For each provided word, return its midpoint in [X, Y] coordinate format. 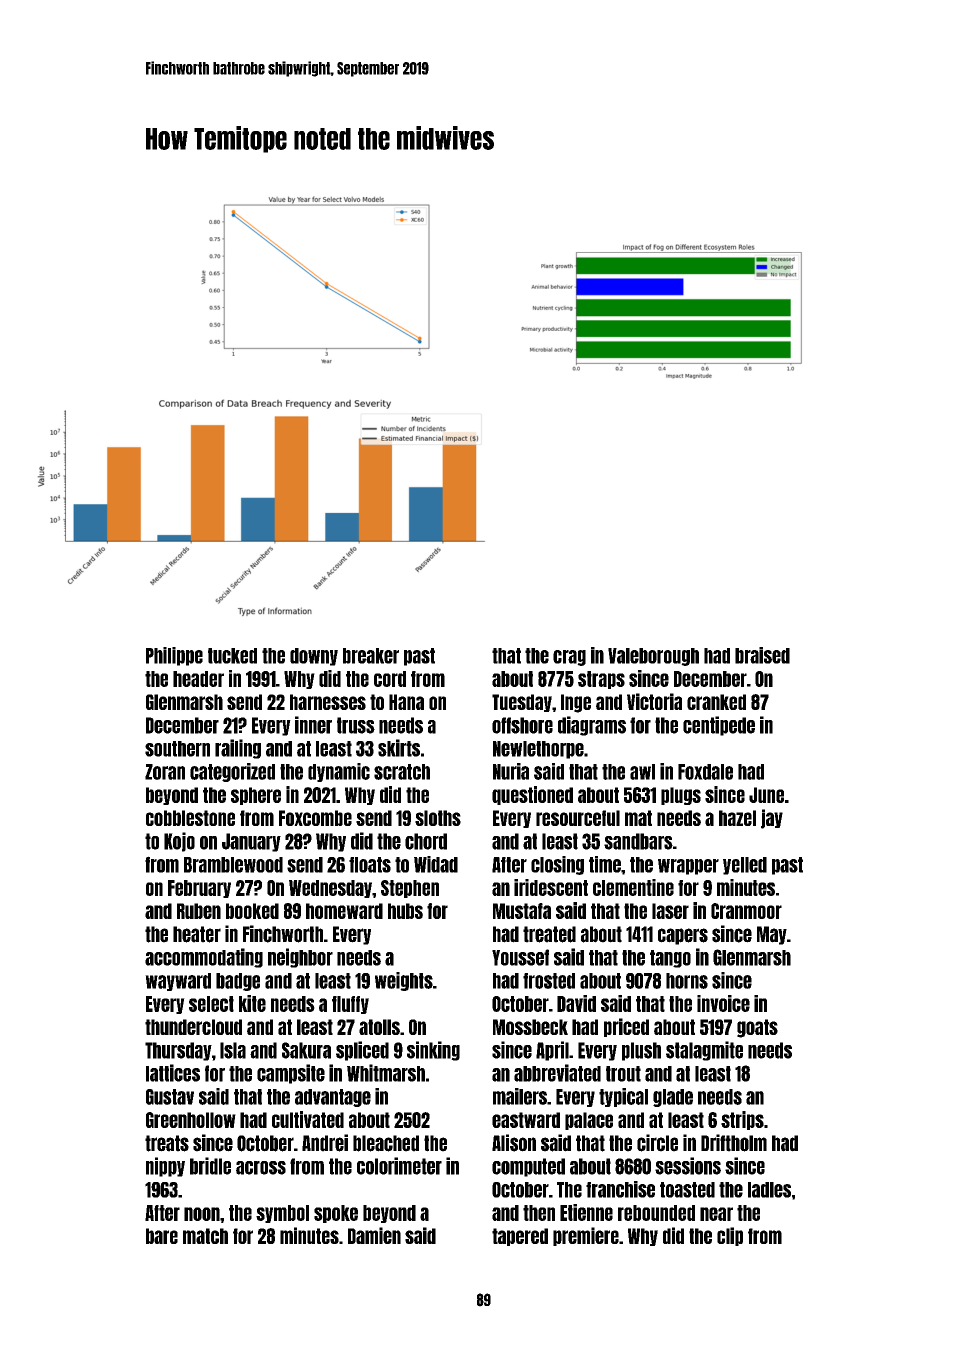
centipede [719, 726]
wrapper [688, 867]
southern [177, 749]
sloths [438, 818]
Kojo [179, 842]
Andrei [325, 1143]
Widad [436, 864]
